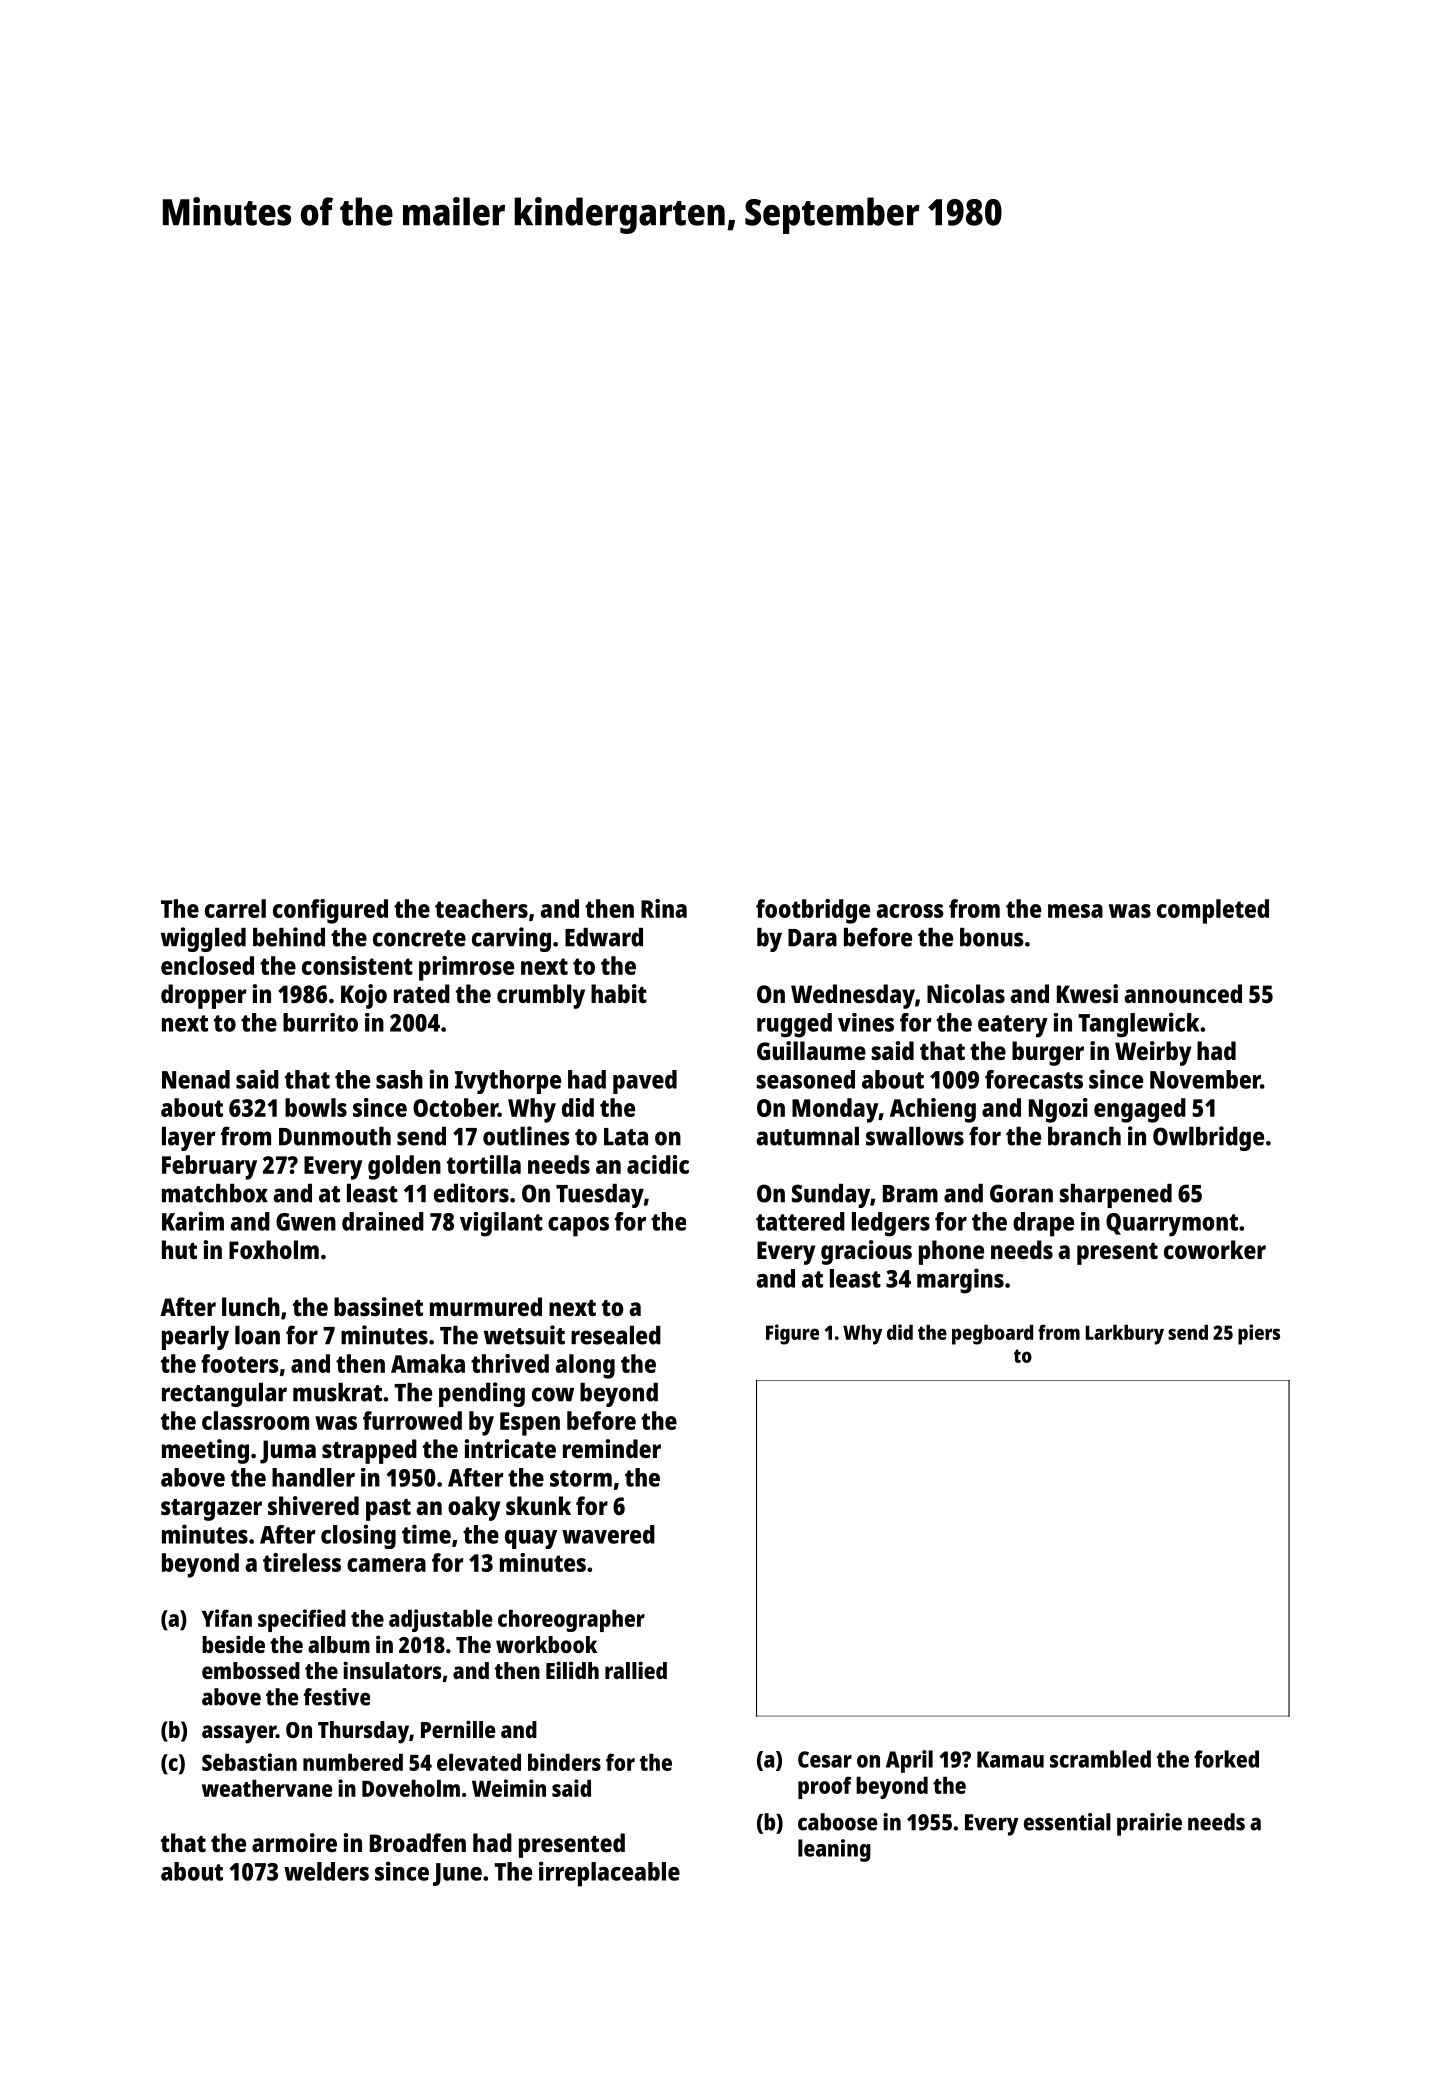 The height and width of the screenshot is (2100, 1450). What do you see at coordinates (486, 1306) in the screenshot?
I see `murmured` at bounding box center [486, 1306].
